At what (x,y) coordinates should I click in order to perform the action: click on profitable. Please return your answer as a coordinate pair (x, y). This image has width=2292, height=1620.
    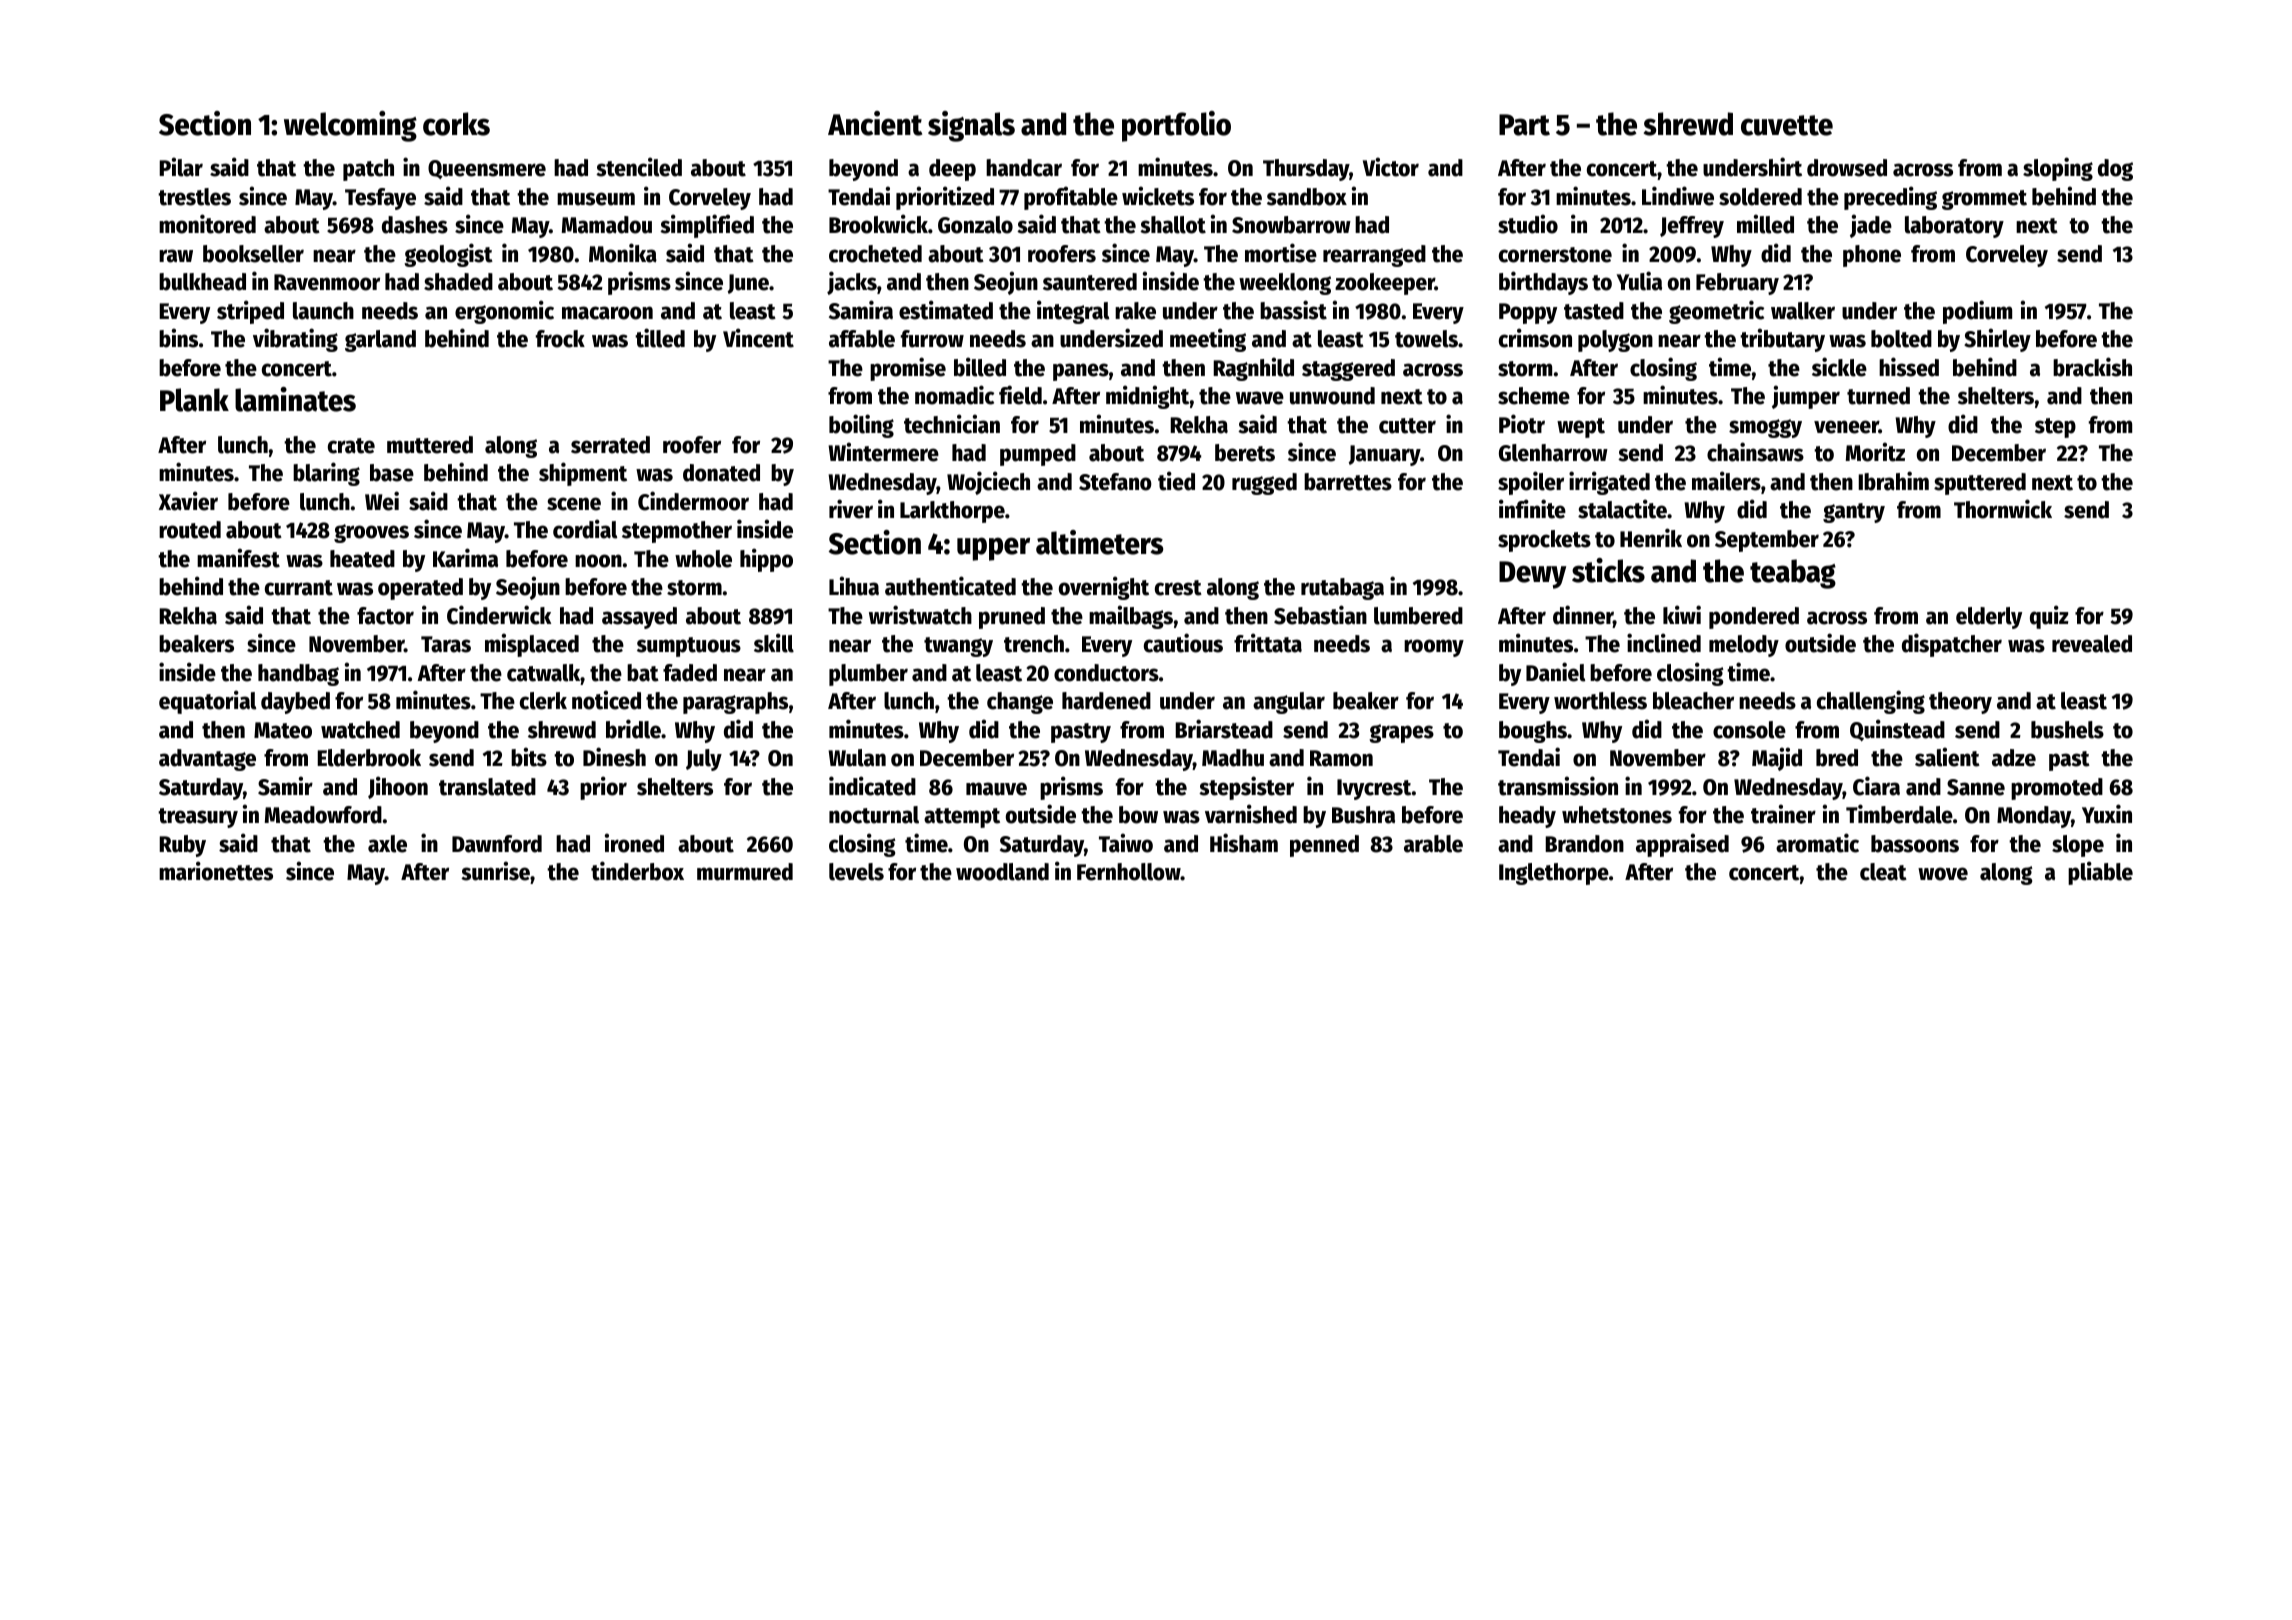
    Looking at the image, I should click on (1071, 198).
